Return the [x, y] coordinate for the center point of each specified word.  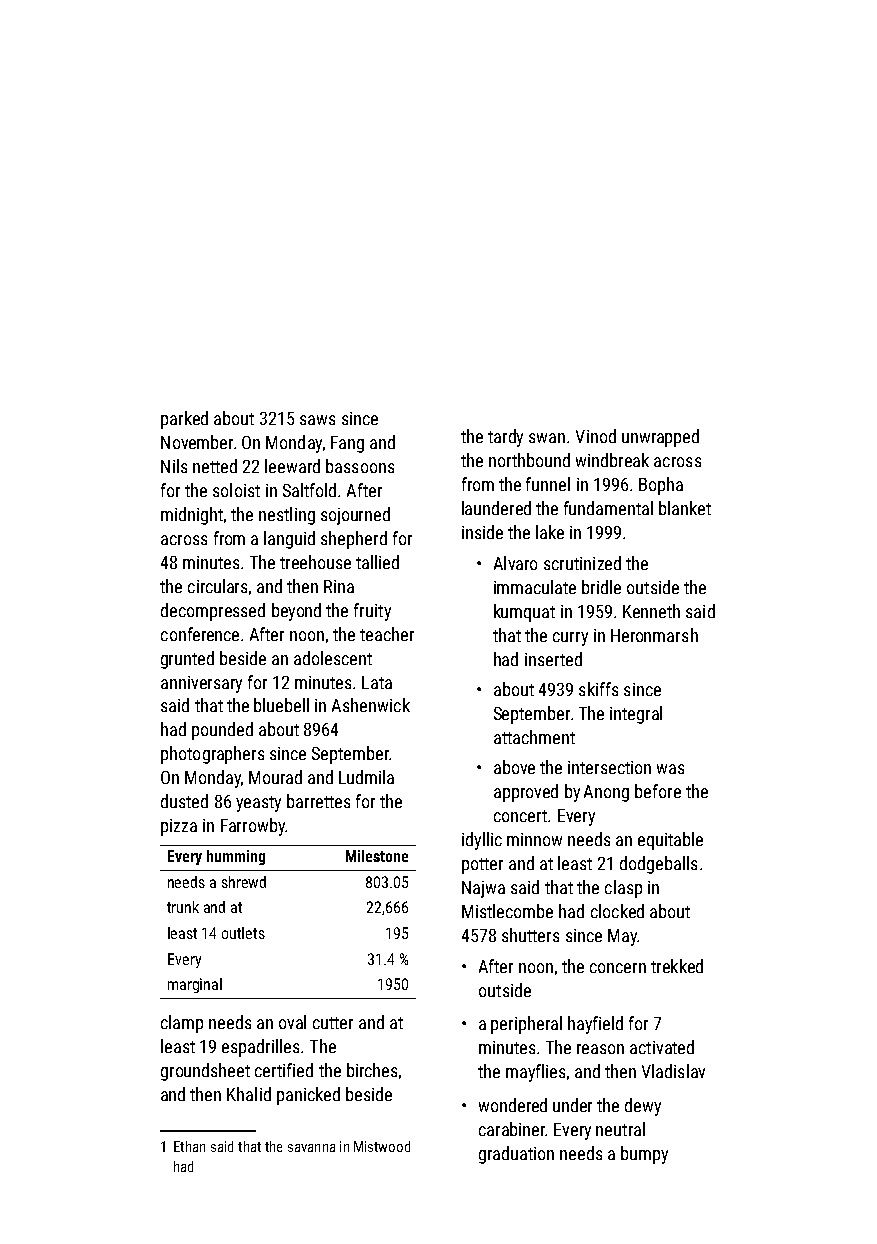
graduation [516, 1155]
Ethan [189, 1146]
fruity [372, 612]
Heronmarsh [654, 635]
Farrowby [253, 827]
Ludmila [366, 777]
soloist [236, 490]
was [670, 769]
